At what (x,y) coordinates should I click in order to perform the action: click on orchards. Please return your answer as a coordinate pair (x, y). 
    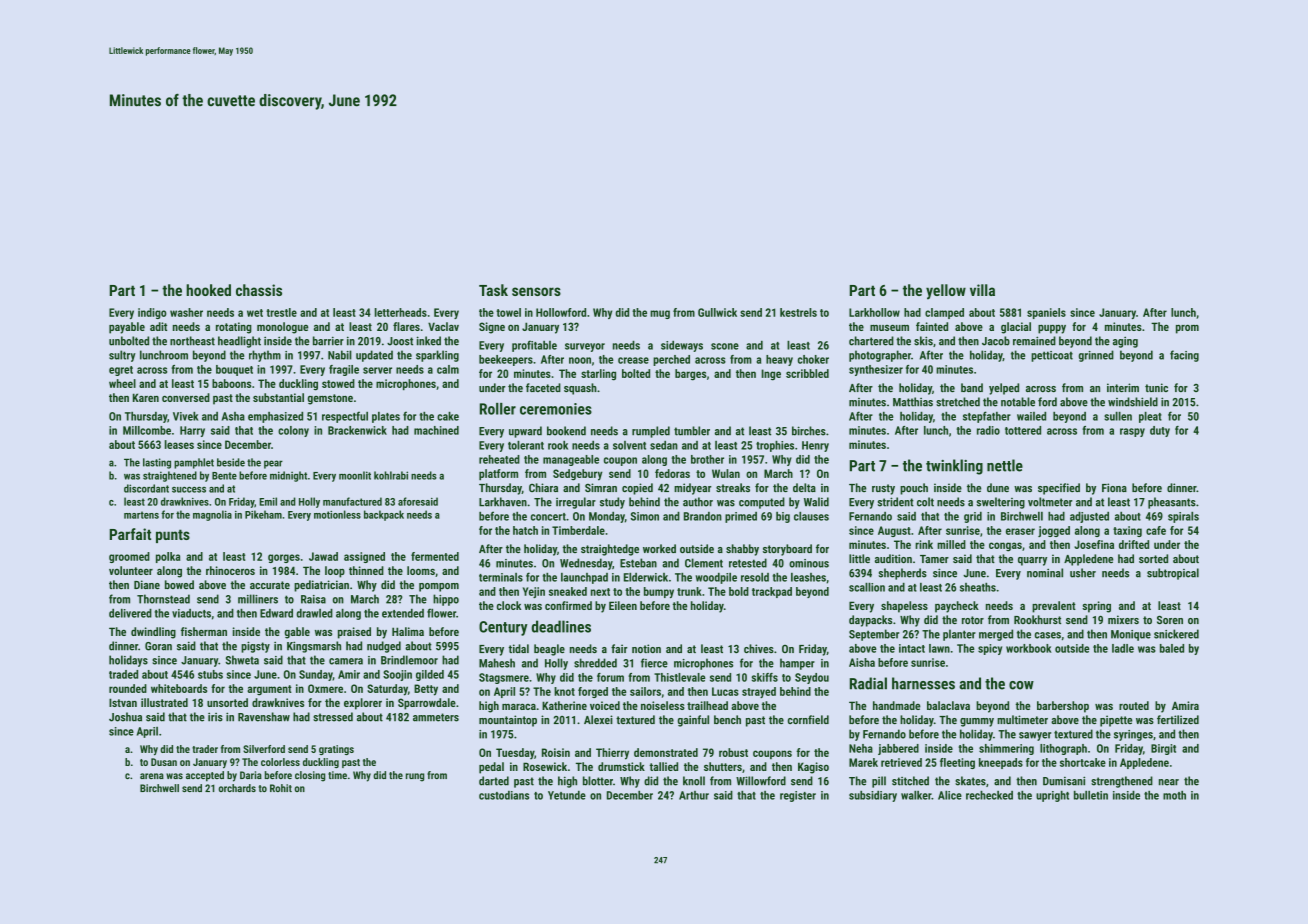
    Looking at the image, I should click on (237, 788).
